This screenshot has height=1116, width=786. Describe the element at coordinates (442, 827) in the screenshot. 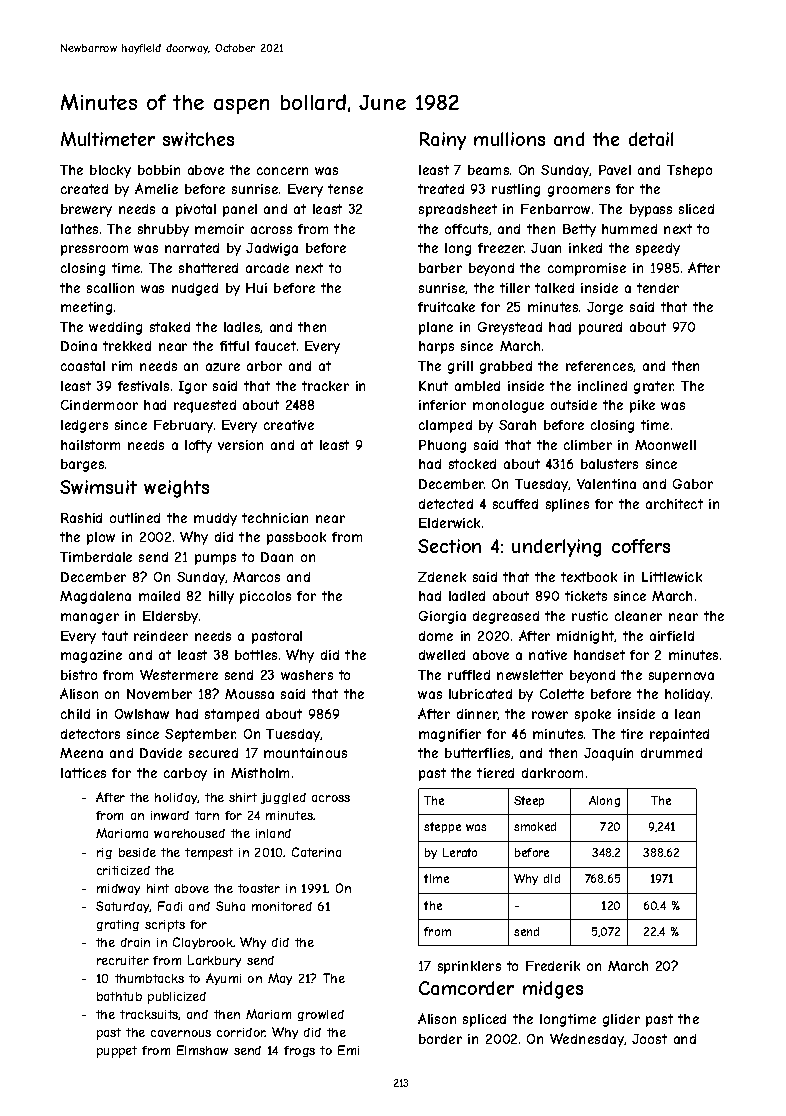

I see `steppe` at that location.
